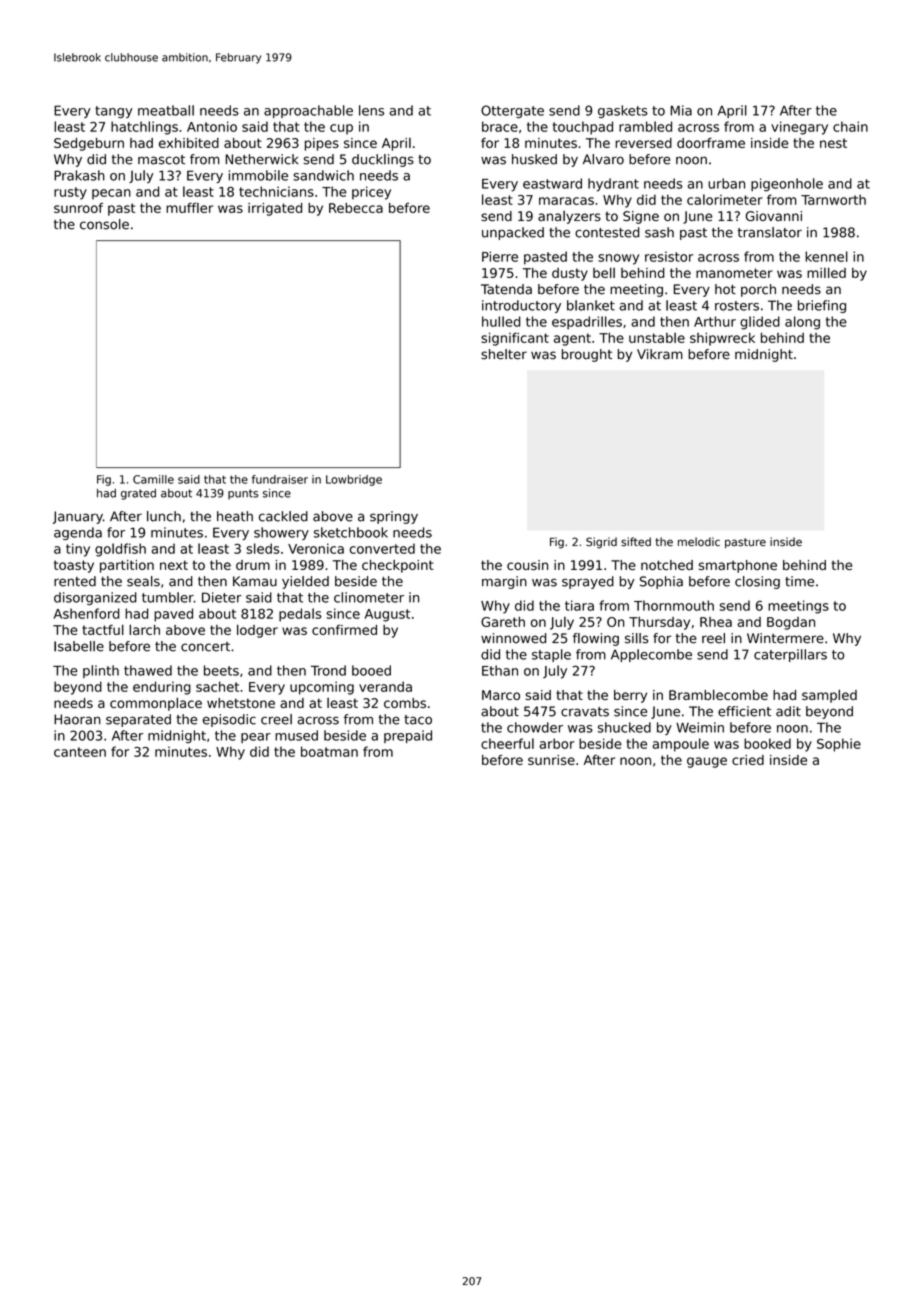 The image size is (924, 1308). Describe the element at coordinates (168, 597) in the image. I see `tumbler` at that location.
